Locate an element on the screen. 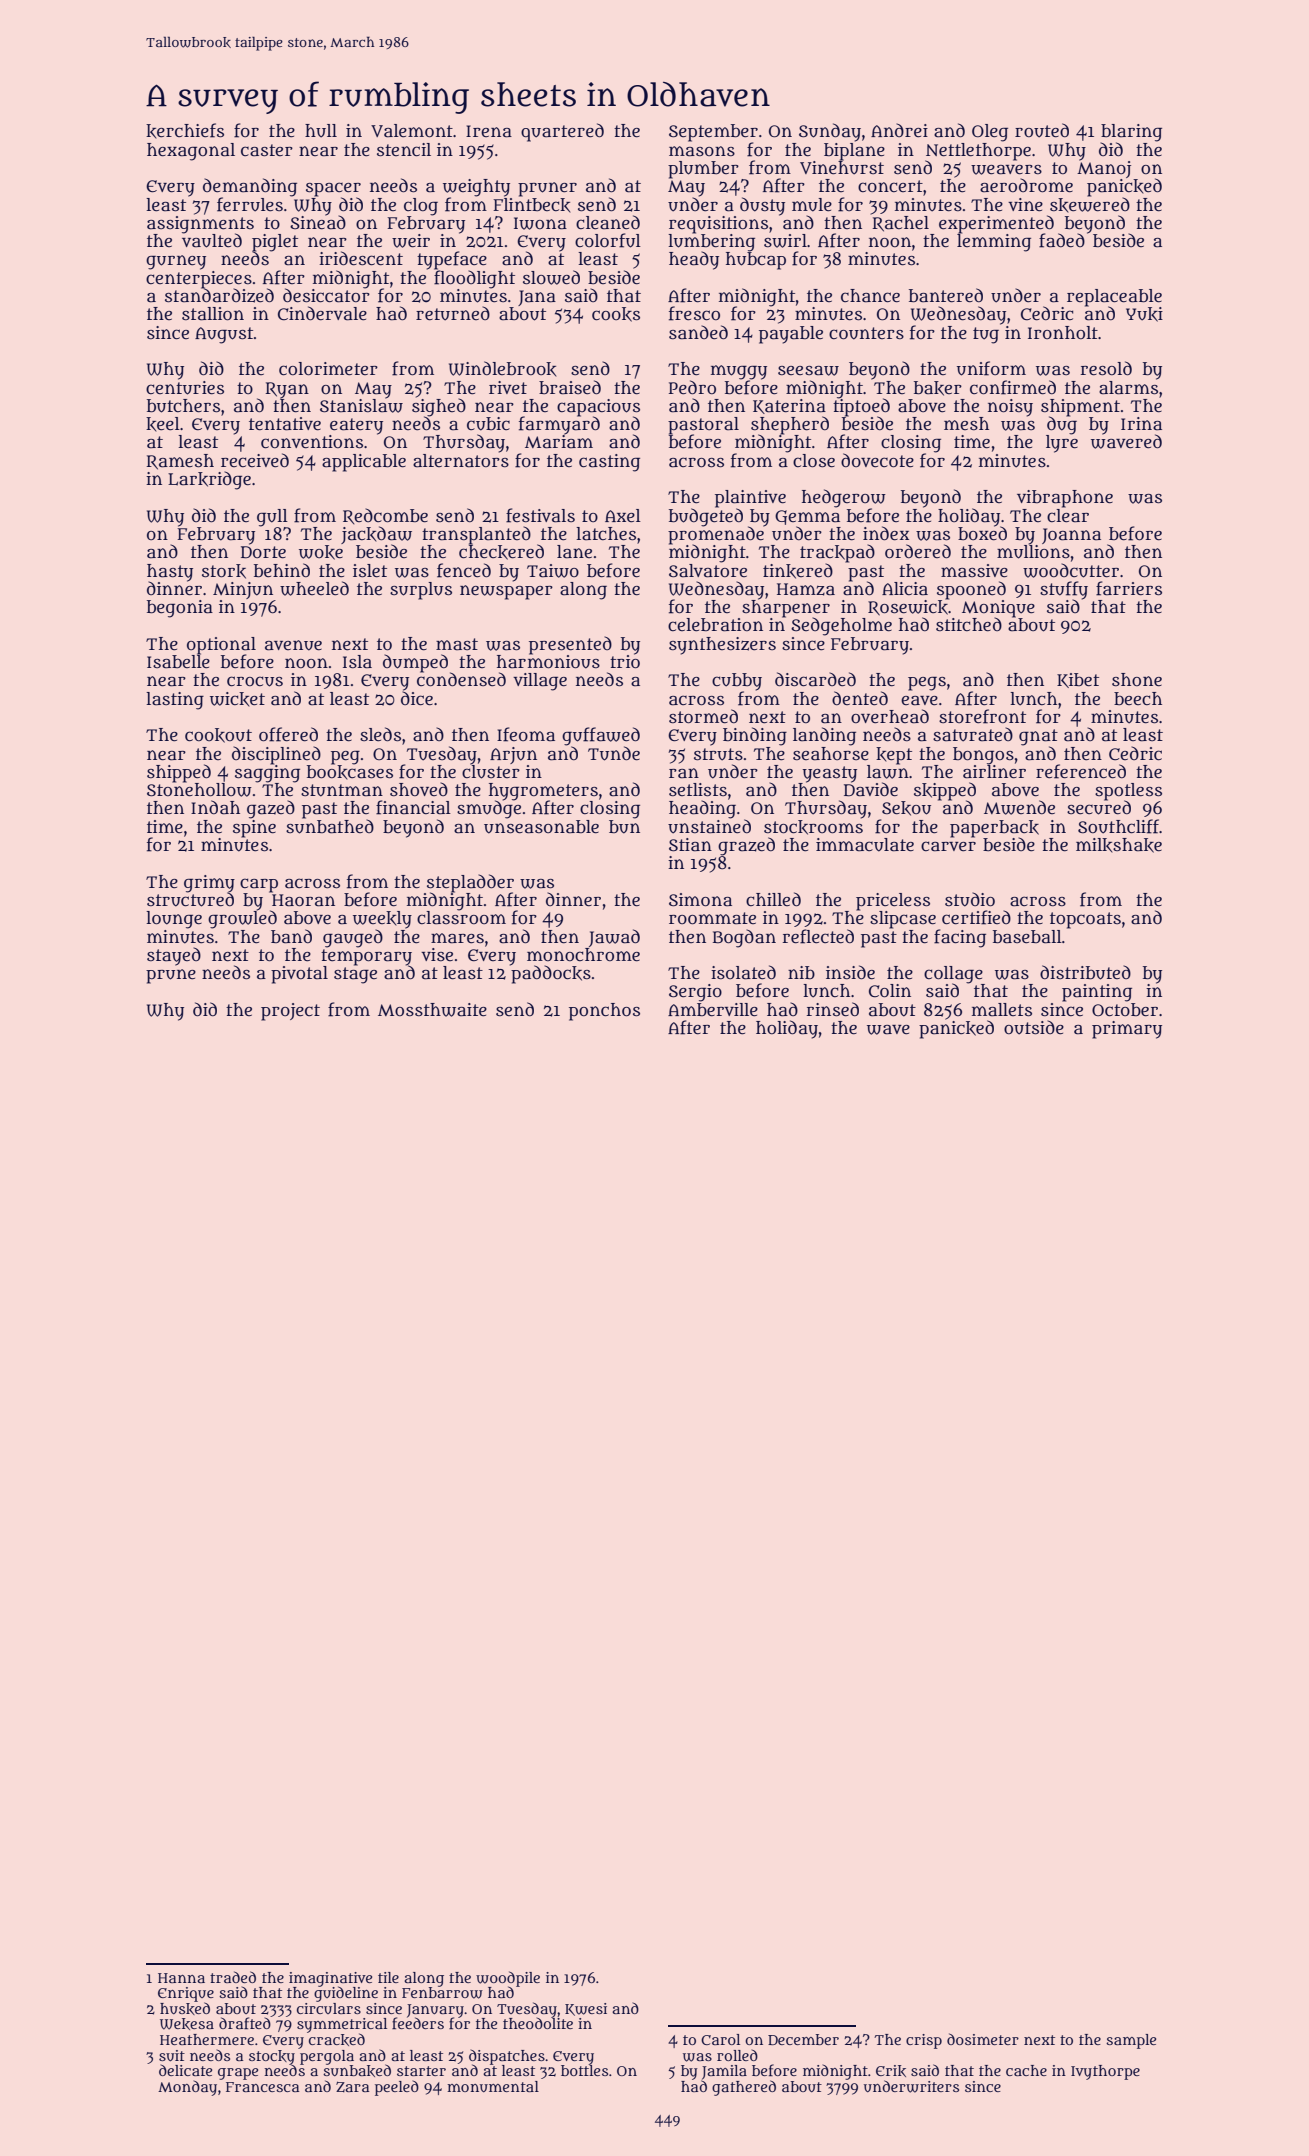 The image size is (1309, 2156). primary is located at coordinates (1127, 1030).
